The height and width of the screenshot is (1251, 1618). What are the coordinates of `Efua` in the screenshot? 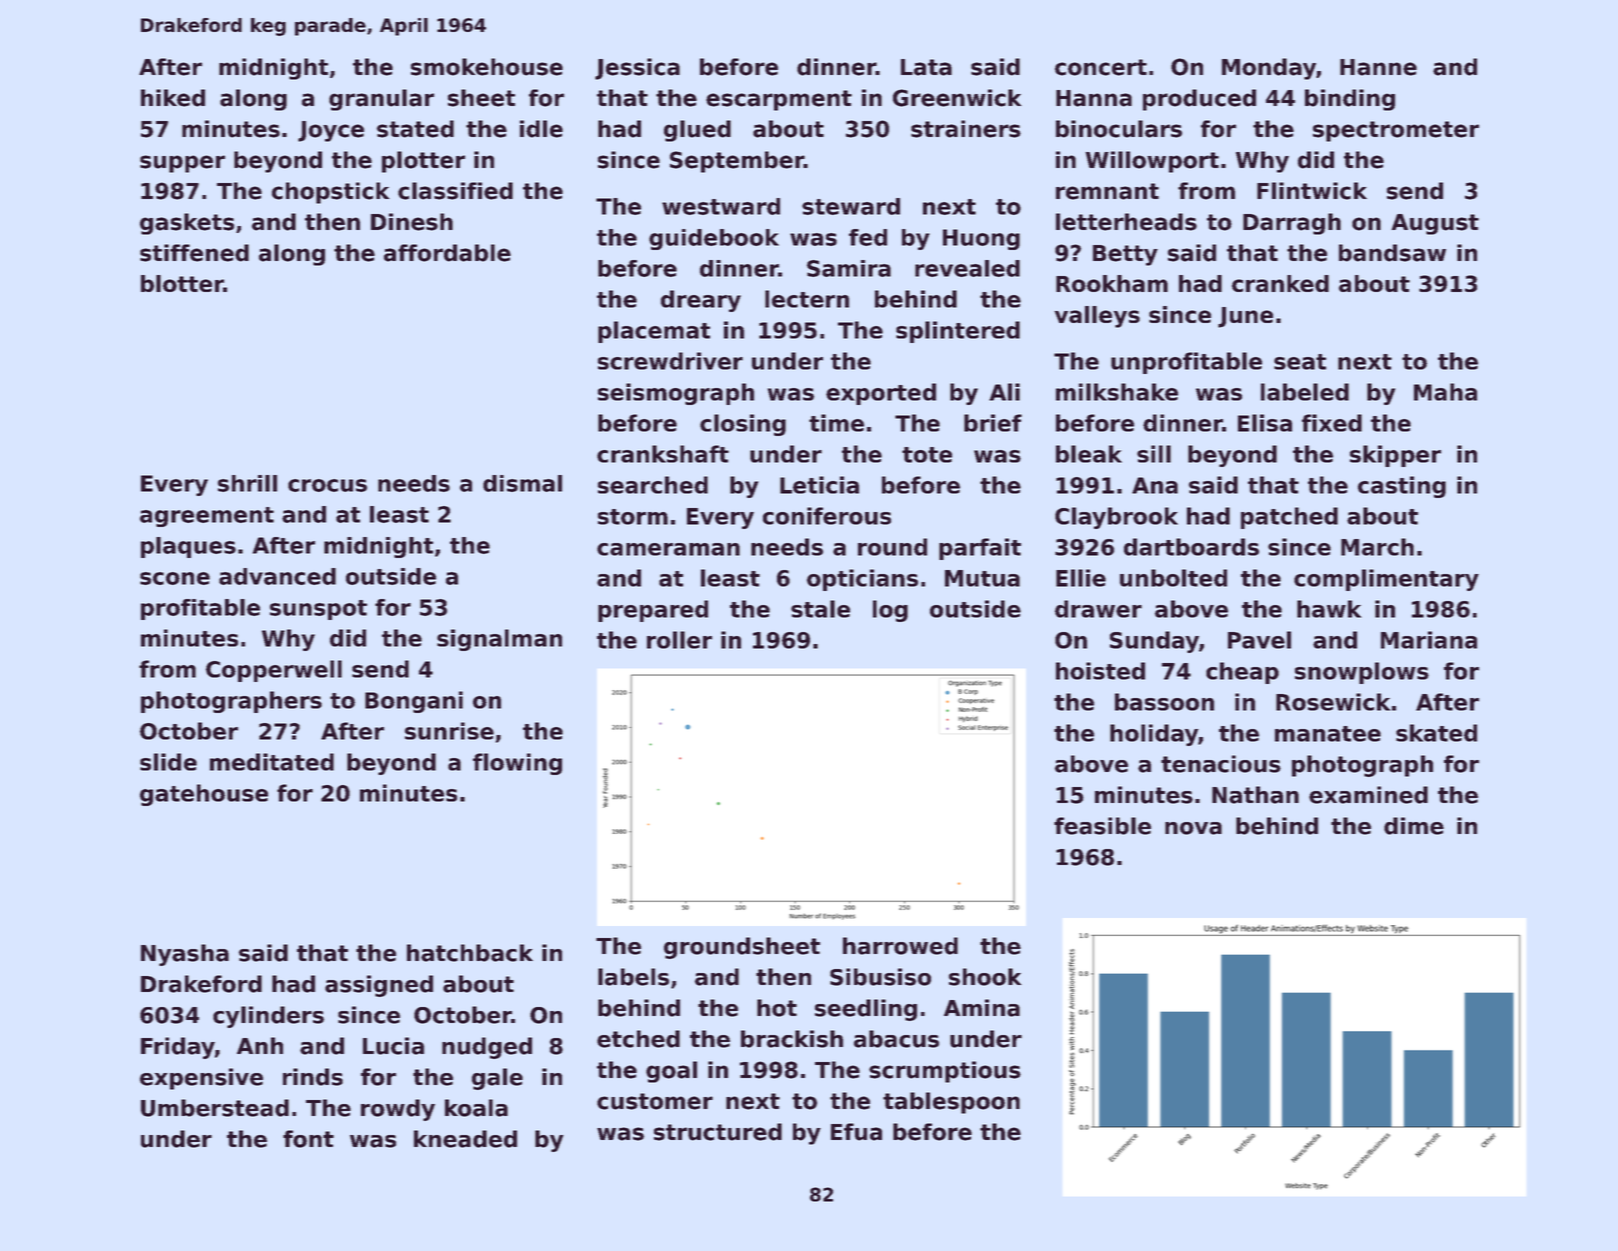 It's located at (856, 1132).
